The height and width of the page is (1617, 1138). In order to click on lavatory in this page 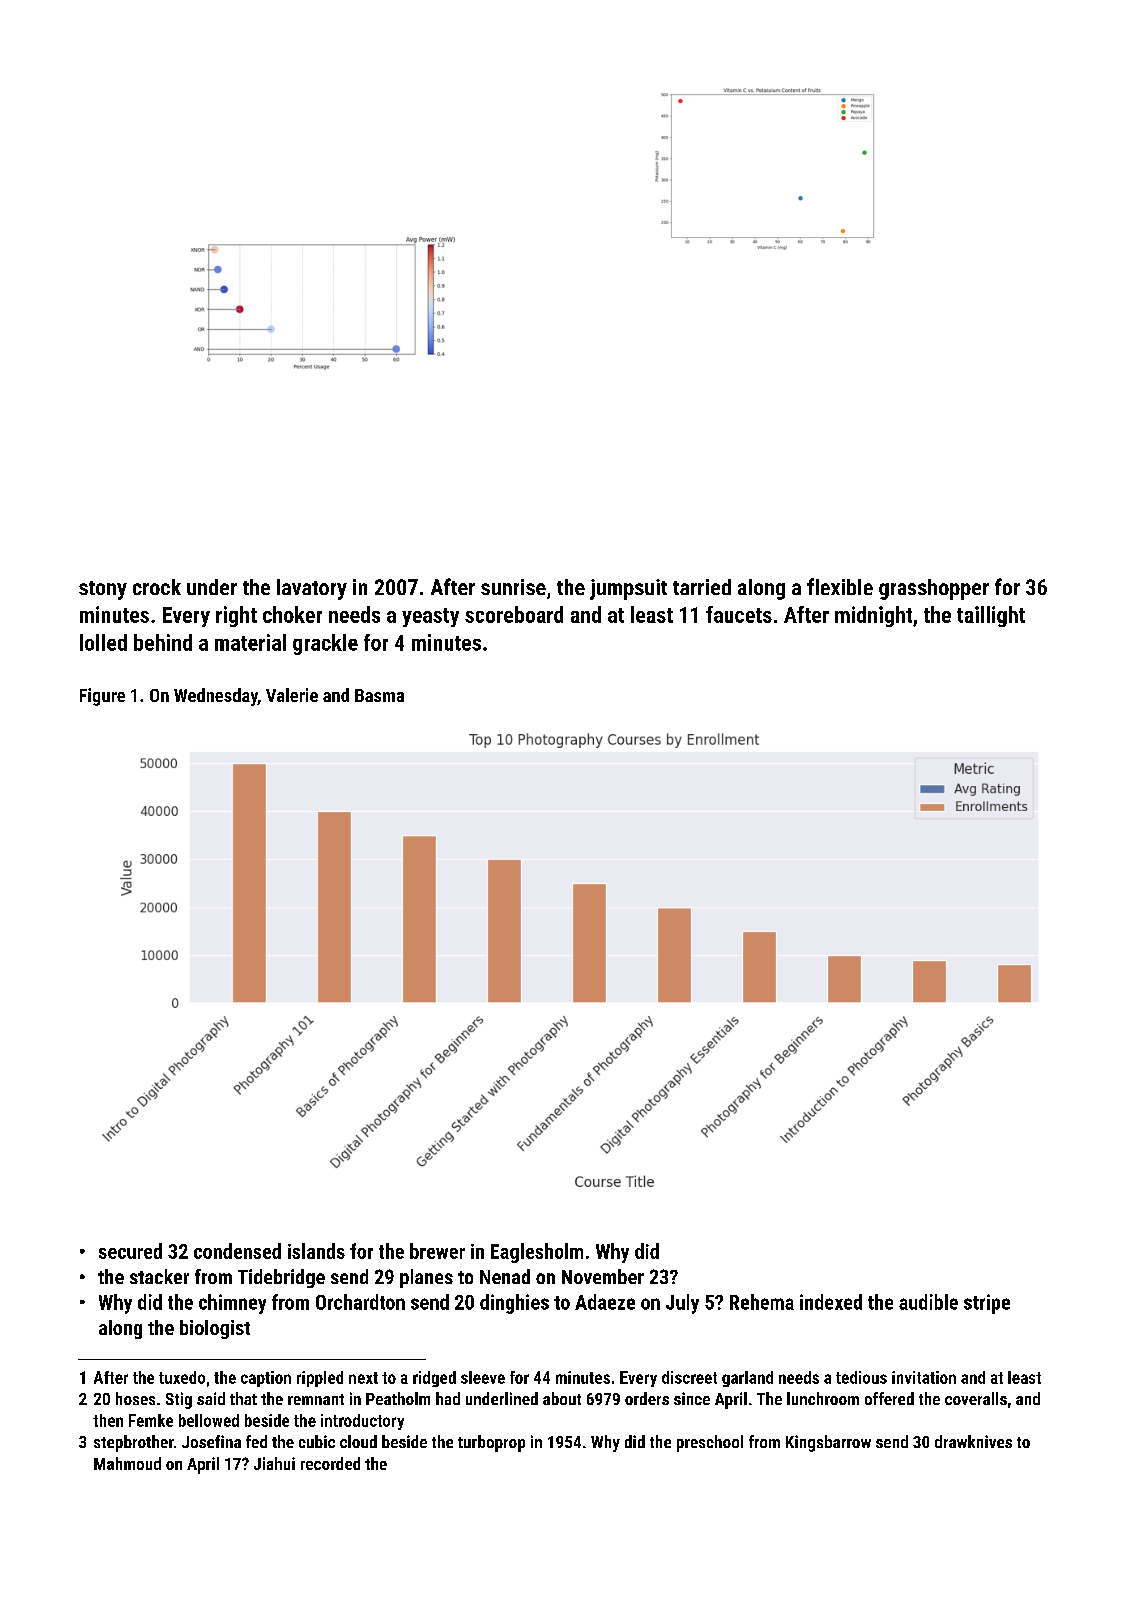, I will do `click(312, 589)`.
